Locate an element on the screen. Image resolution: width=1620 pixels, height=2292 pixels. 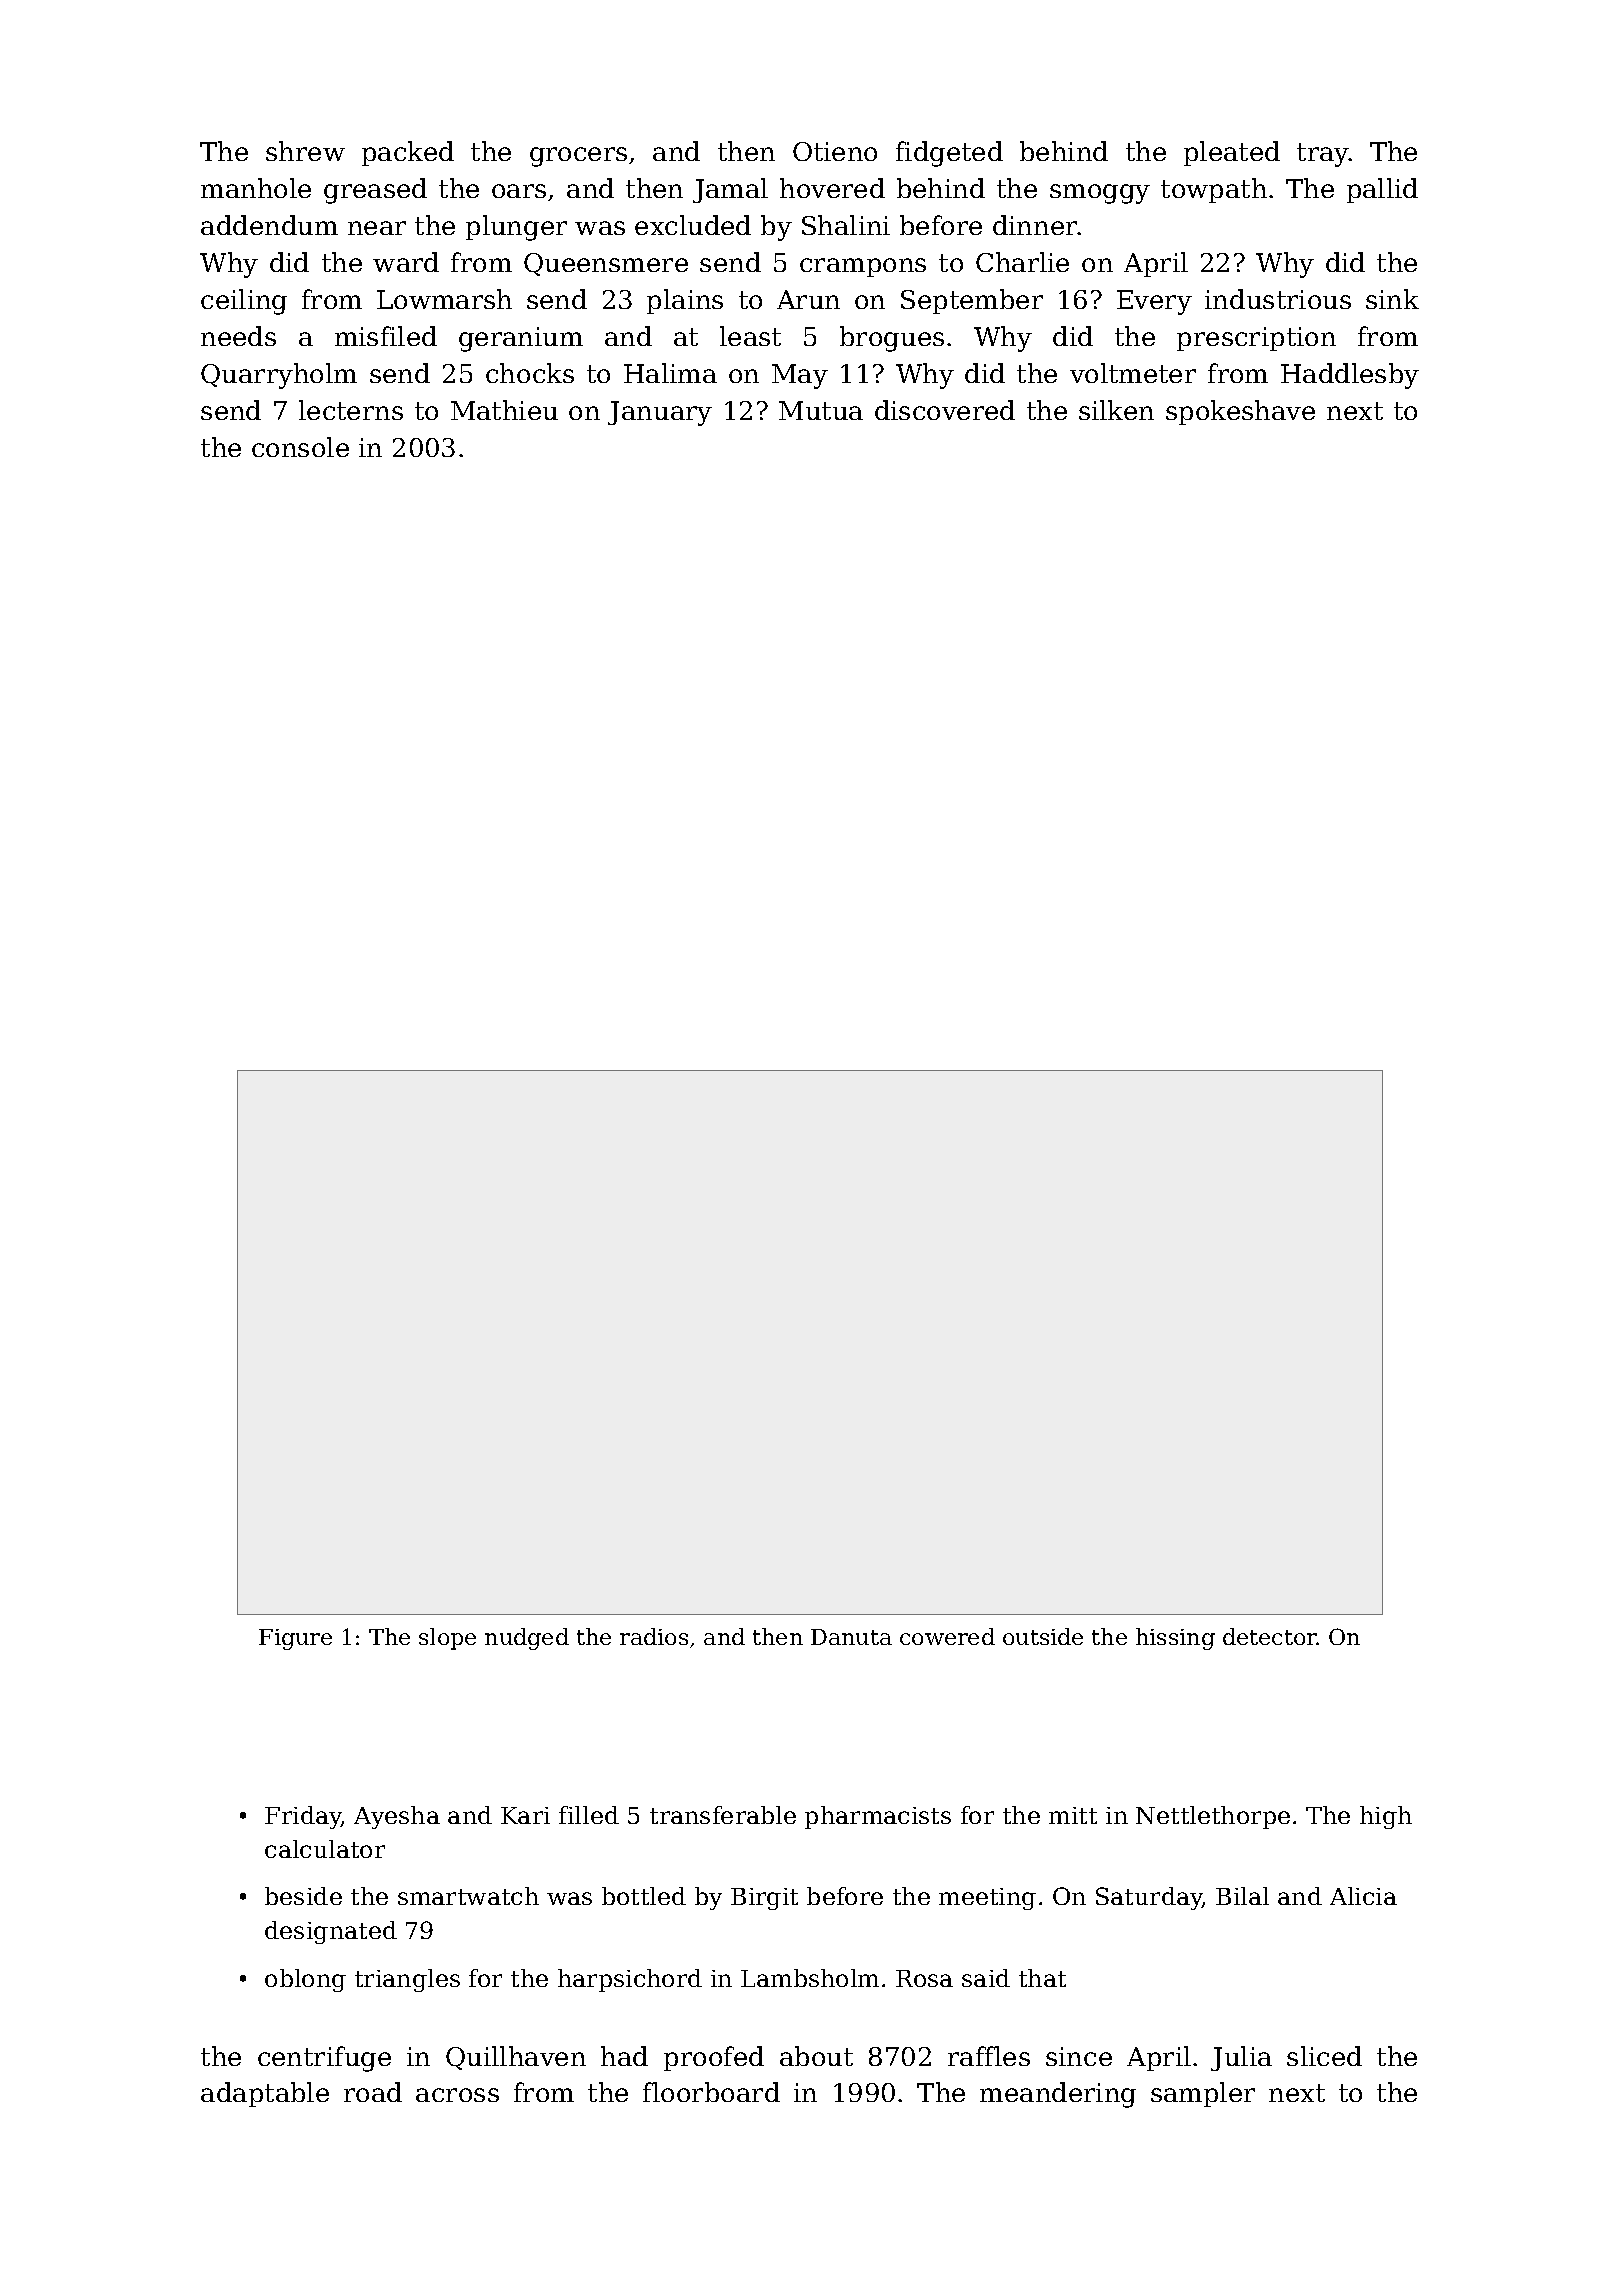
floorboard is located at coordinates (711, 2092).
